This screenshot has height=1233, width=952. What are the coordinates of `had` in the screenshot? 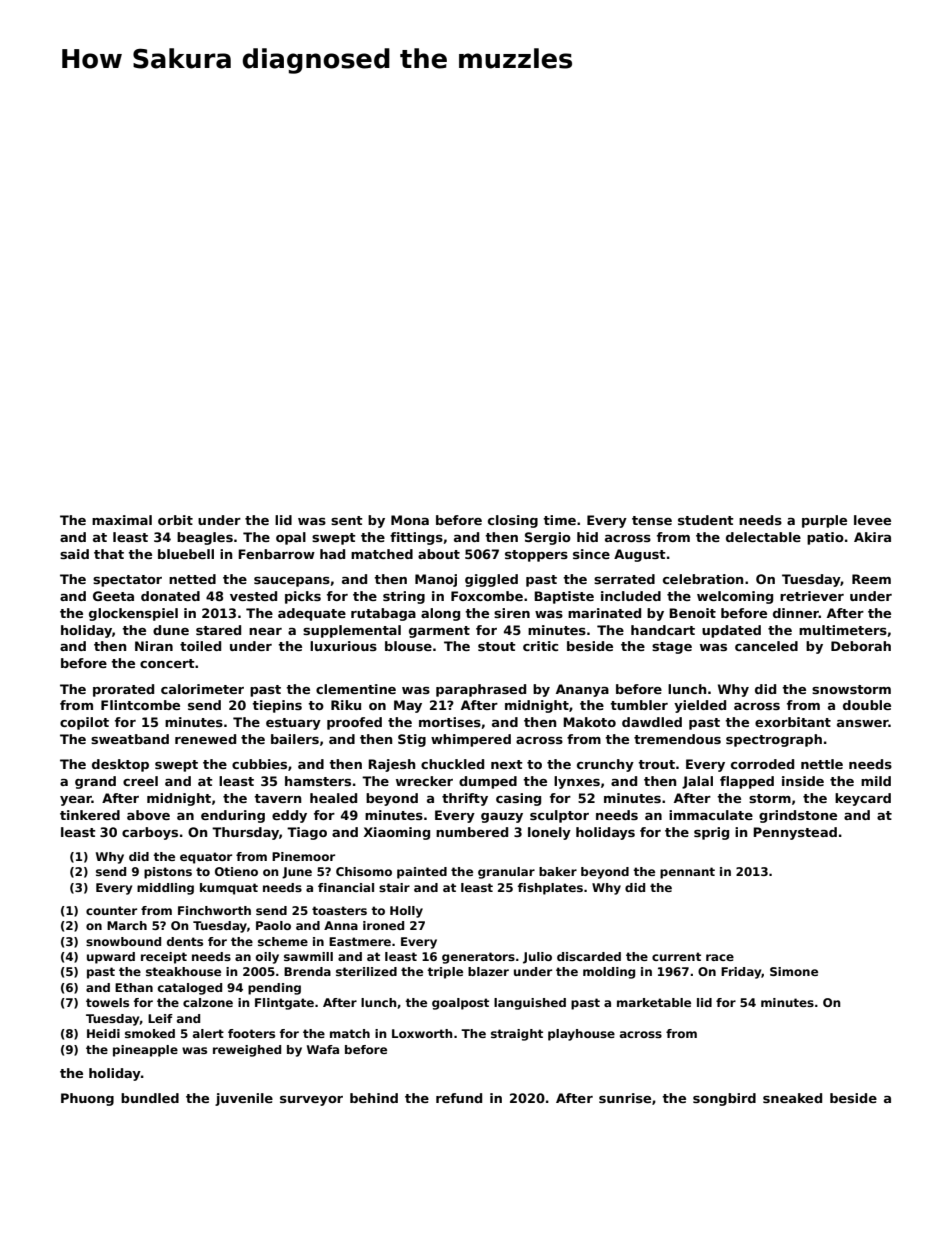 It's located at (332, 554).
